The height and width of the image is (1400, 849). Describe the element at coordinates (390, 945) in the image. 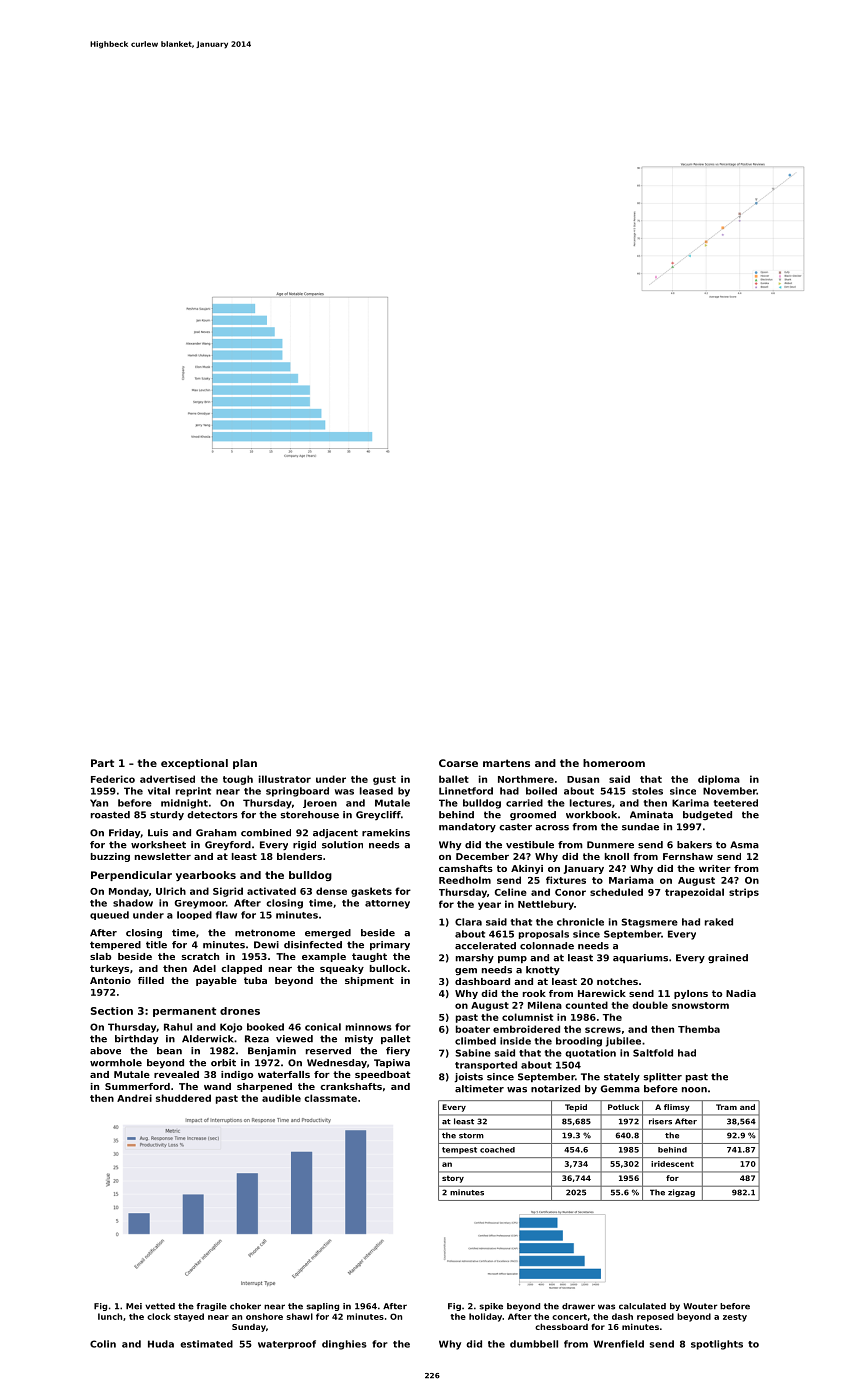

I see `primary` at that location.
